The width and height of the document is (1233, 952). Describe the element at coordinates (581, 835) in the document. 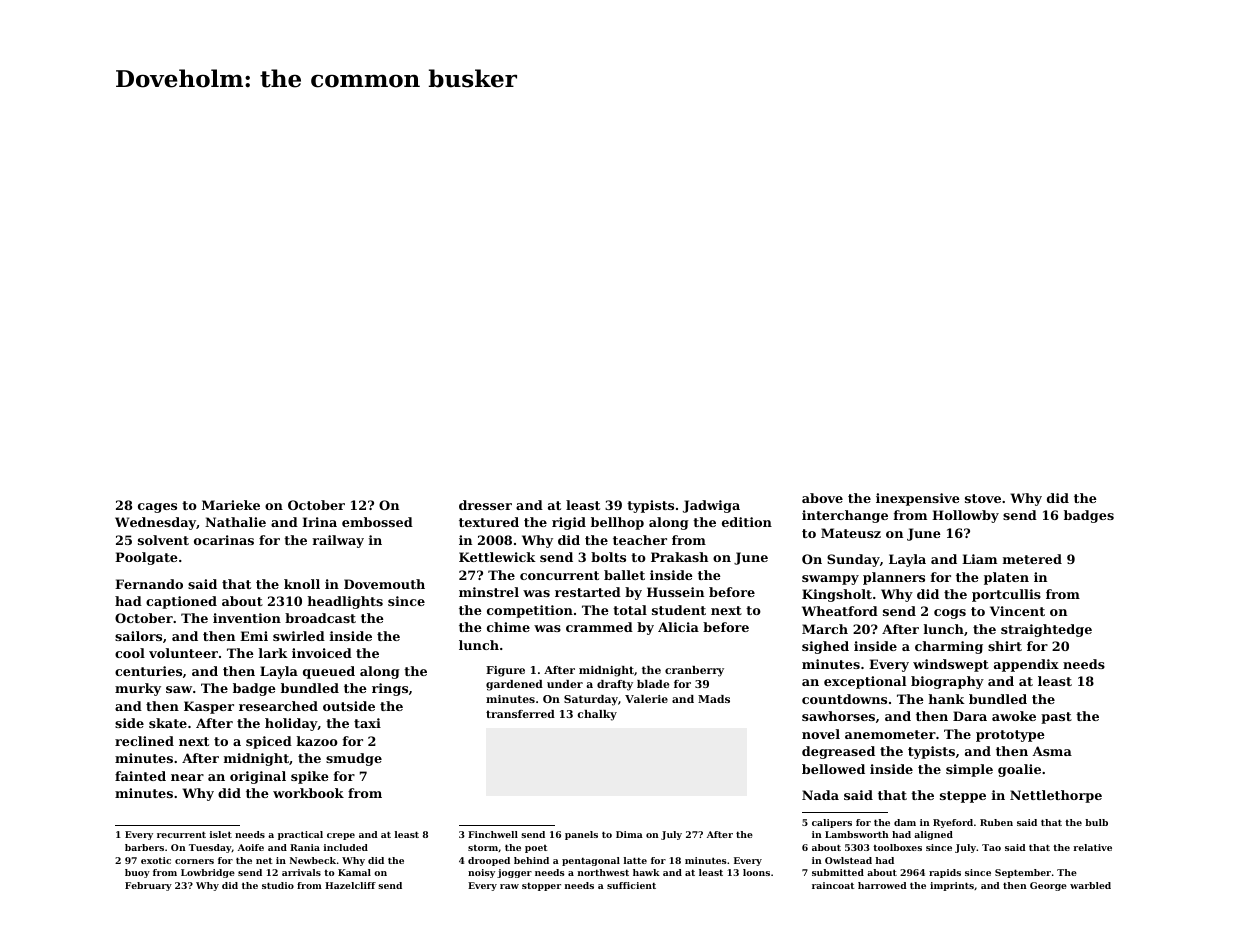

I see `panels` at that location.
